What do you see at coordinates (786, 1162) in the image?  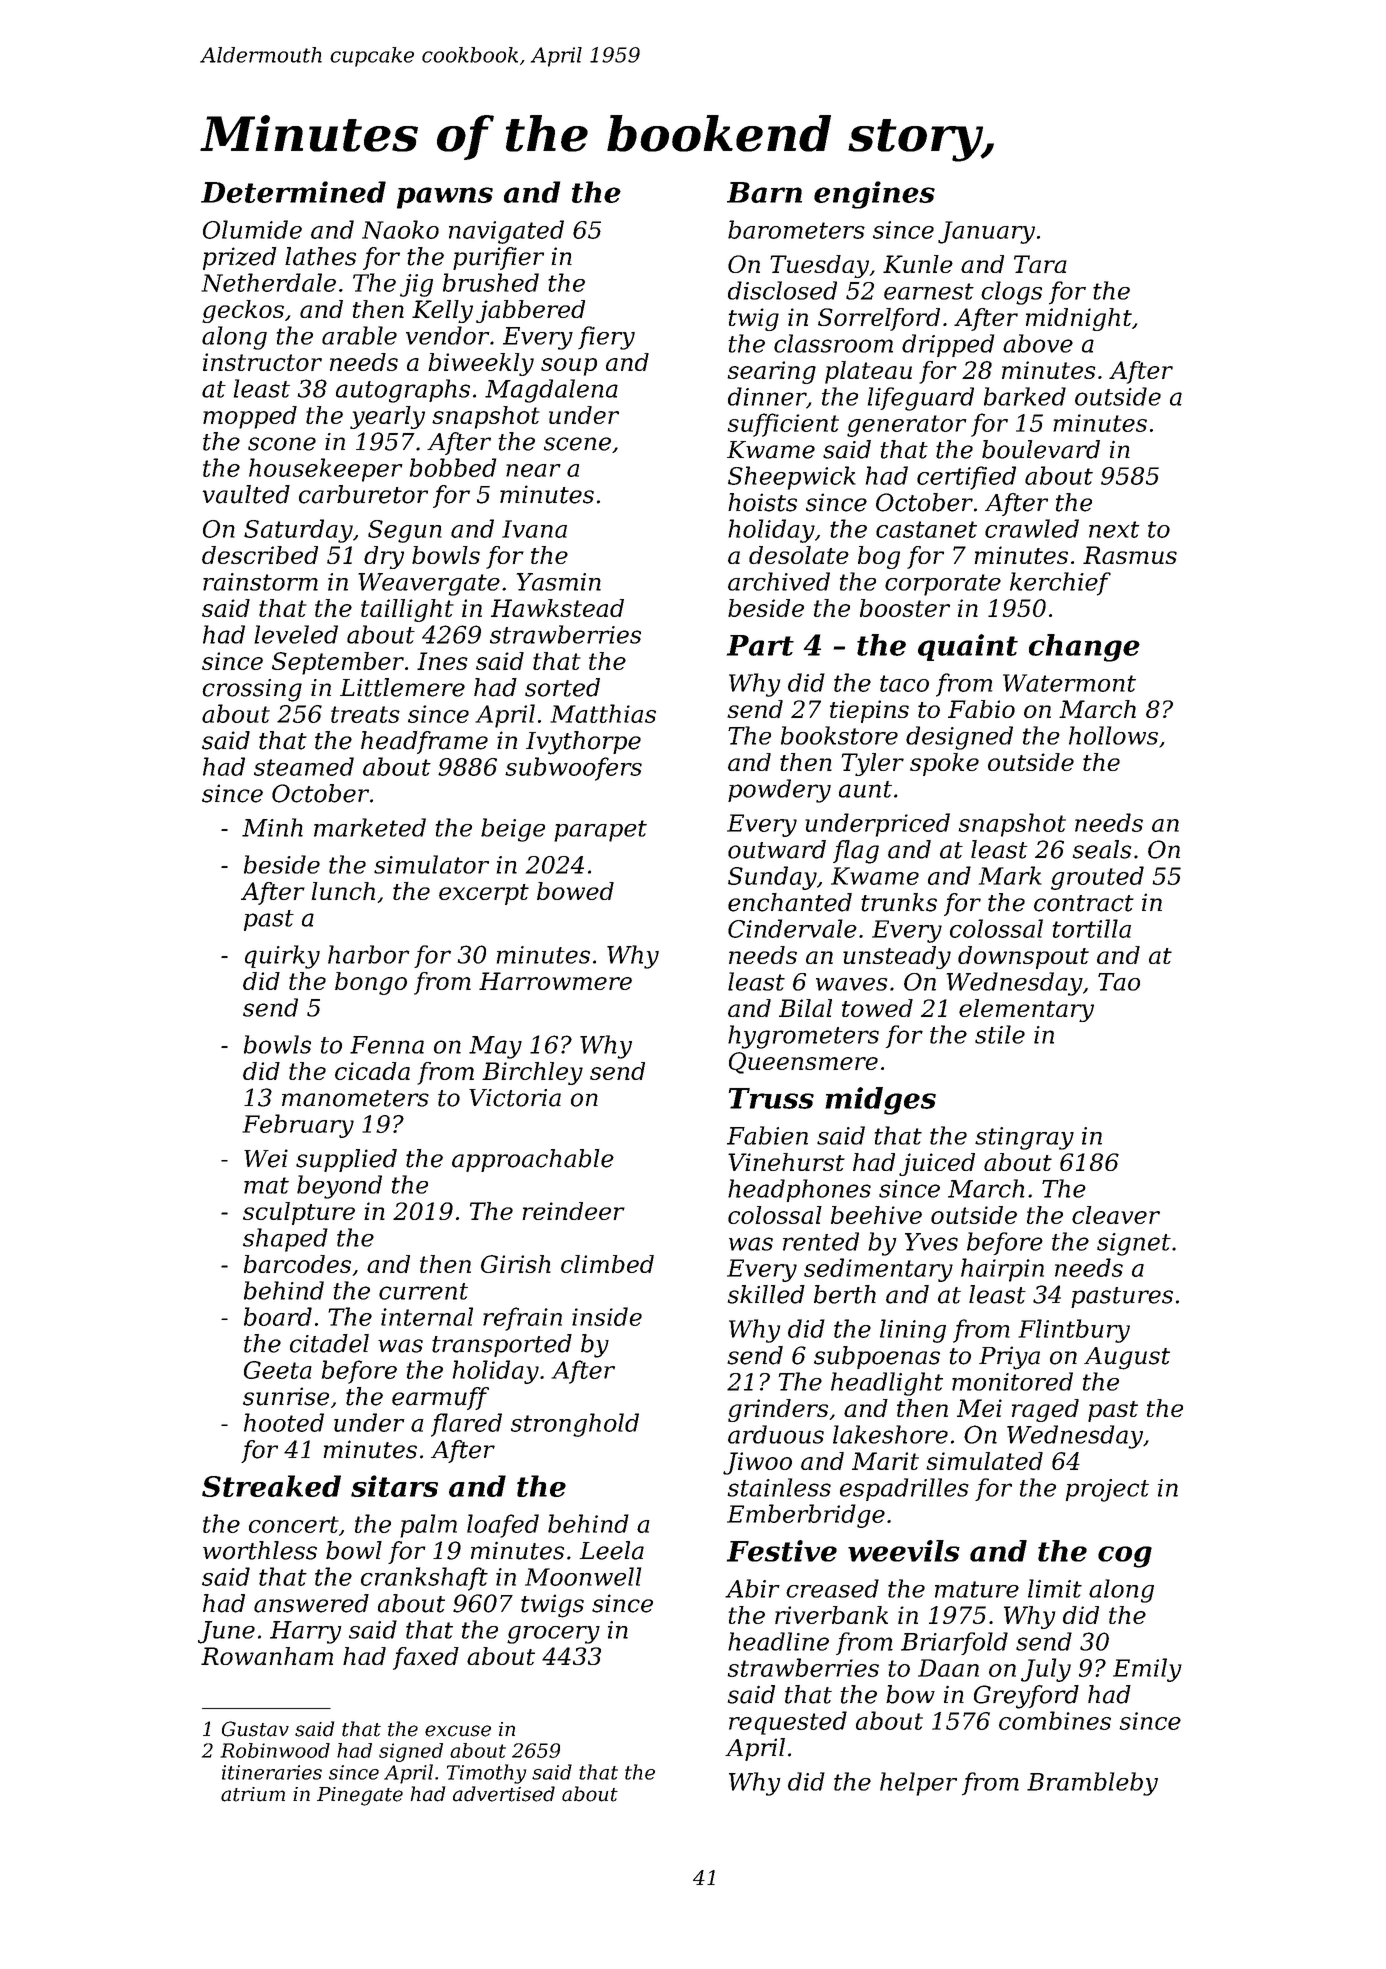 I see `Vinehurst` at bounding box center [786, 1162].
